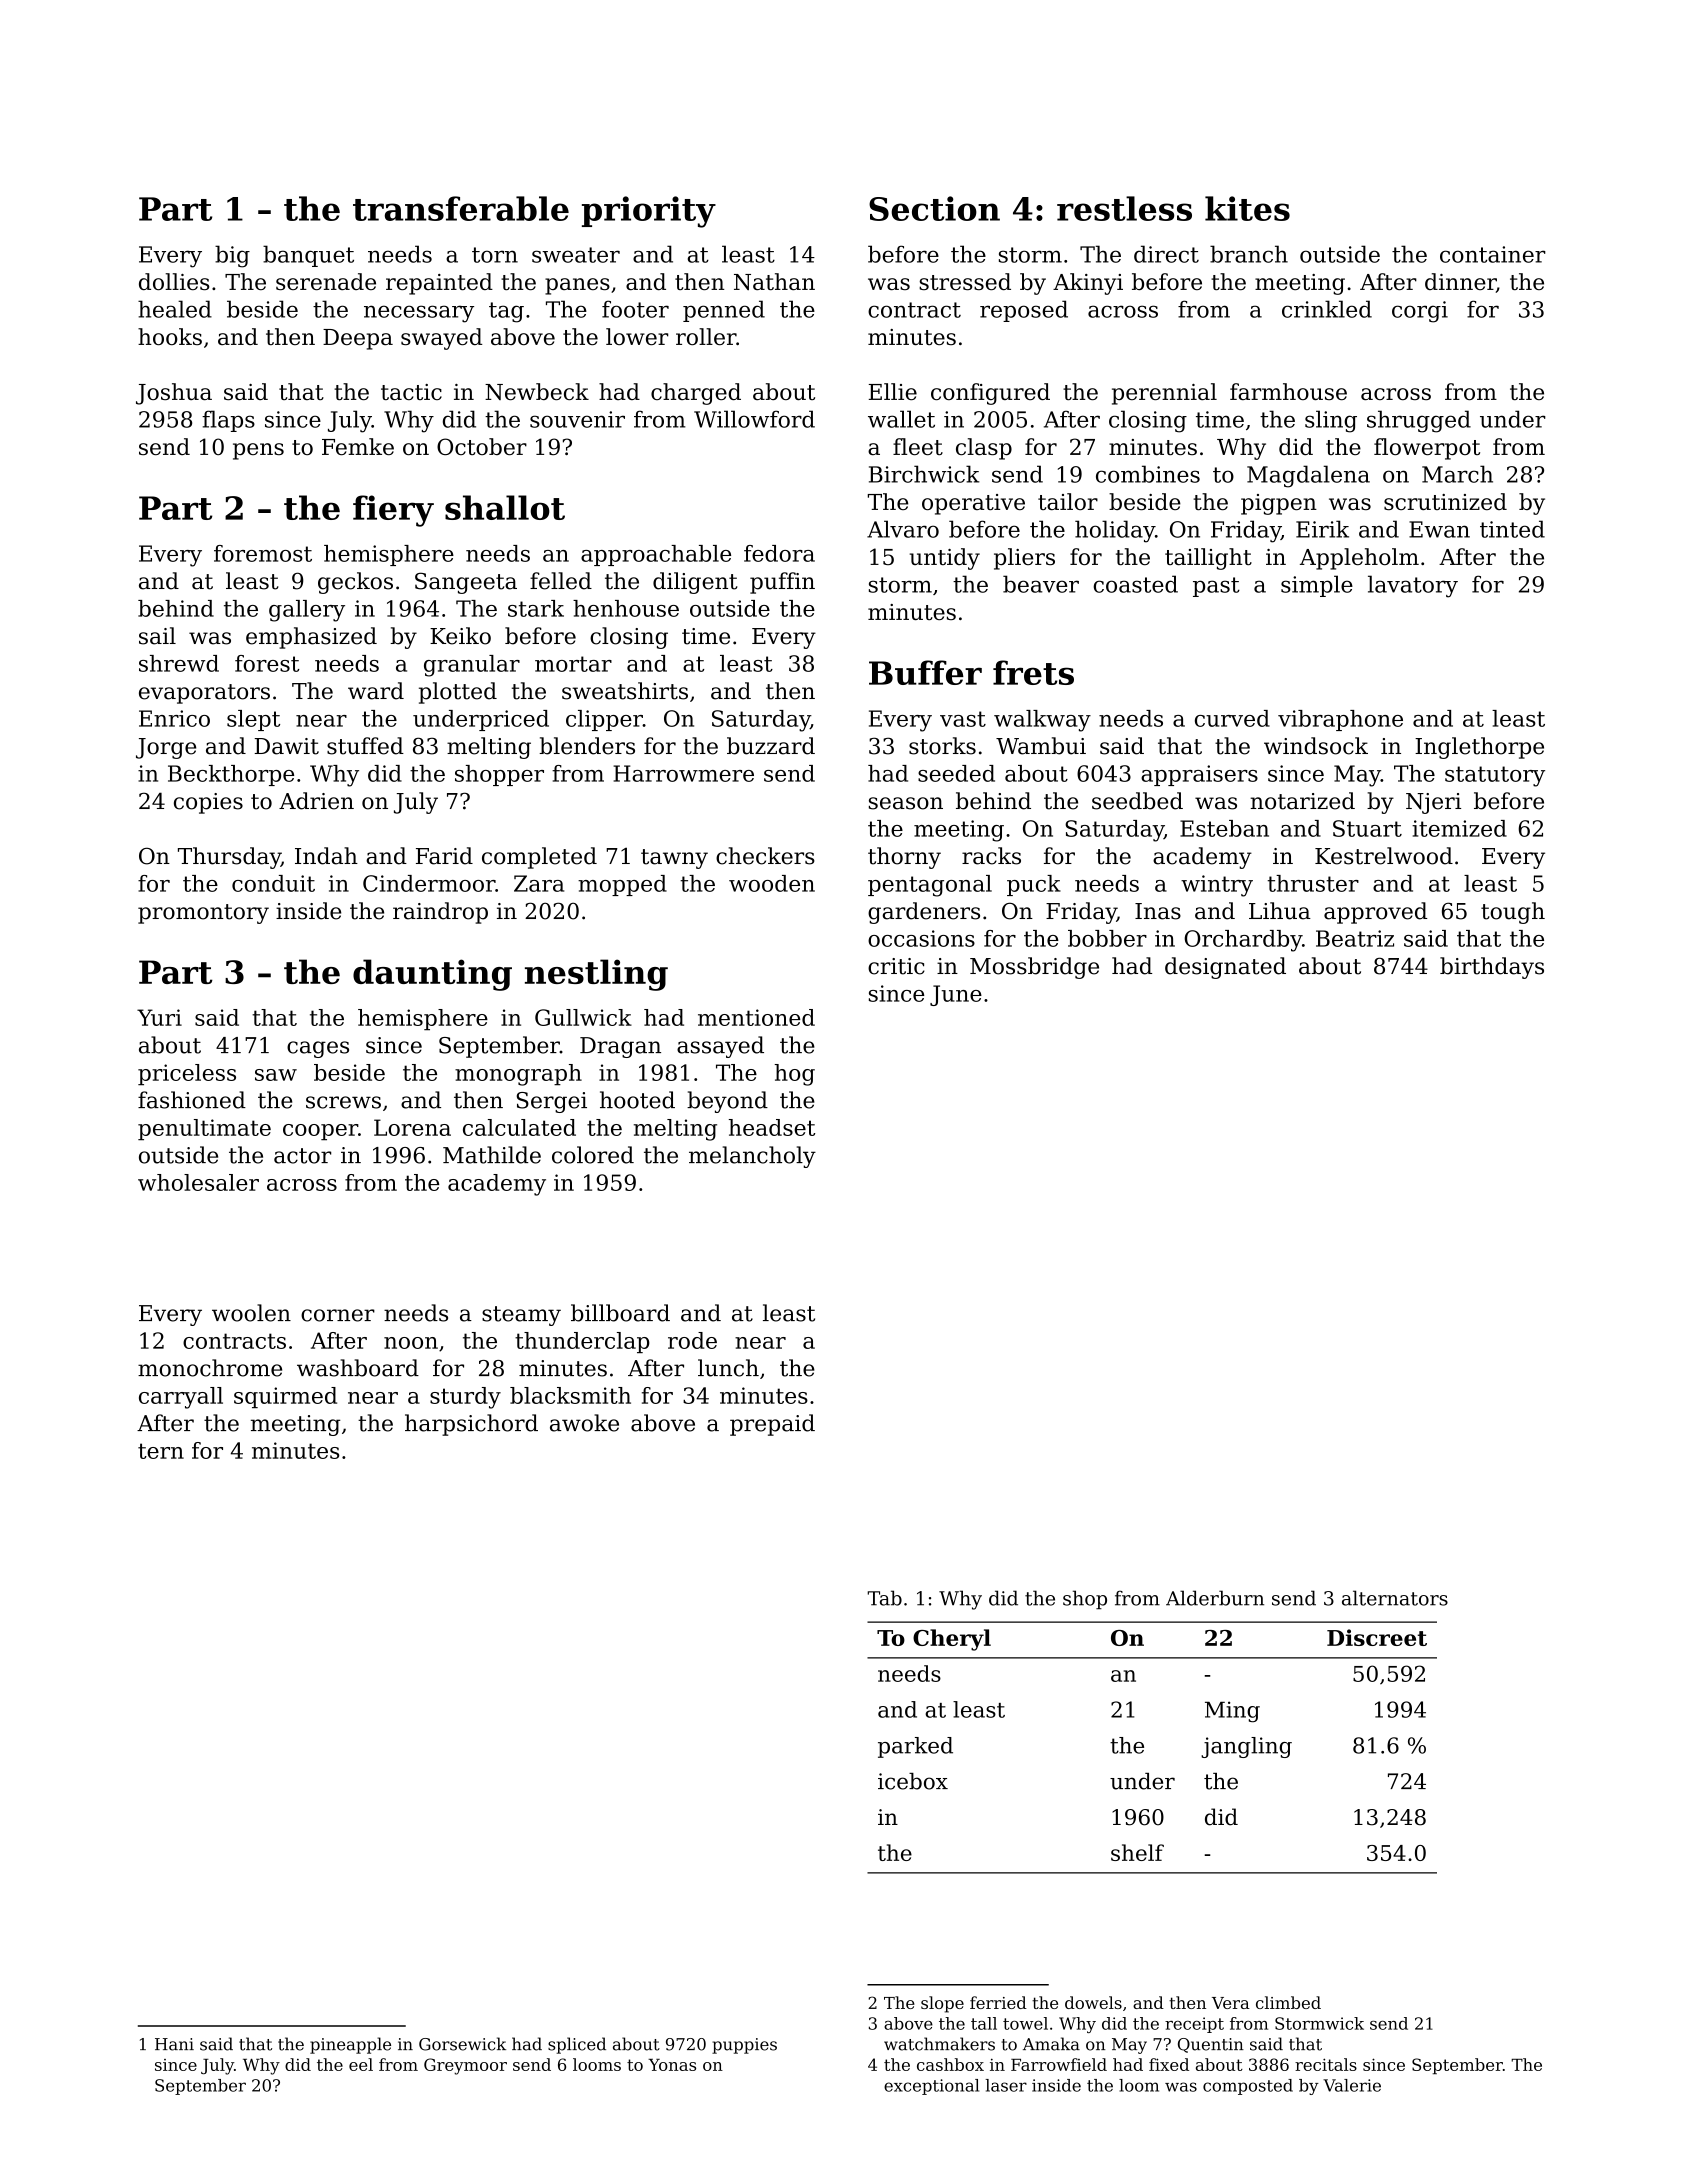  Describe the element at coordinates (593, 1155) in the document. I see `colored` at that location.
